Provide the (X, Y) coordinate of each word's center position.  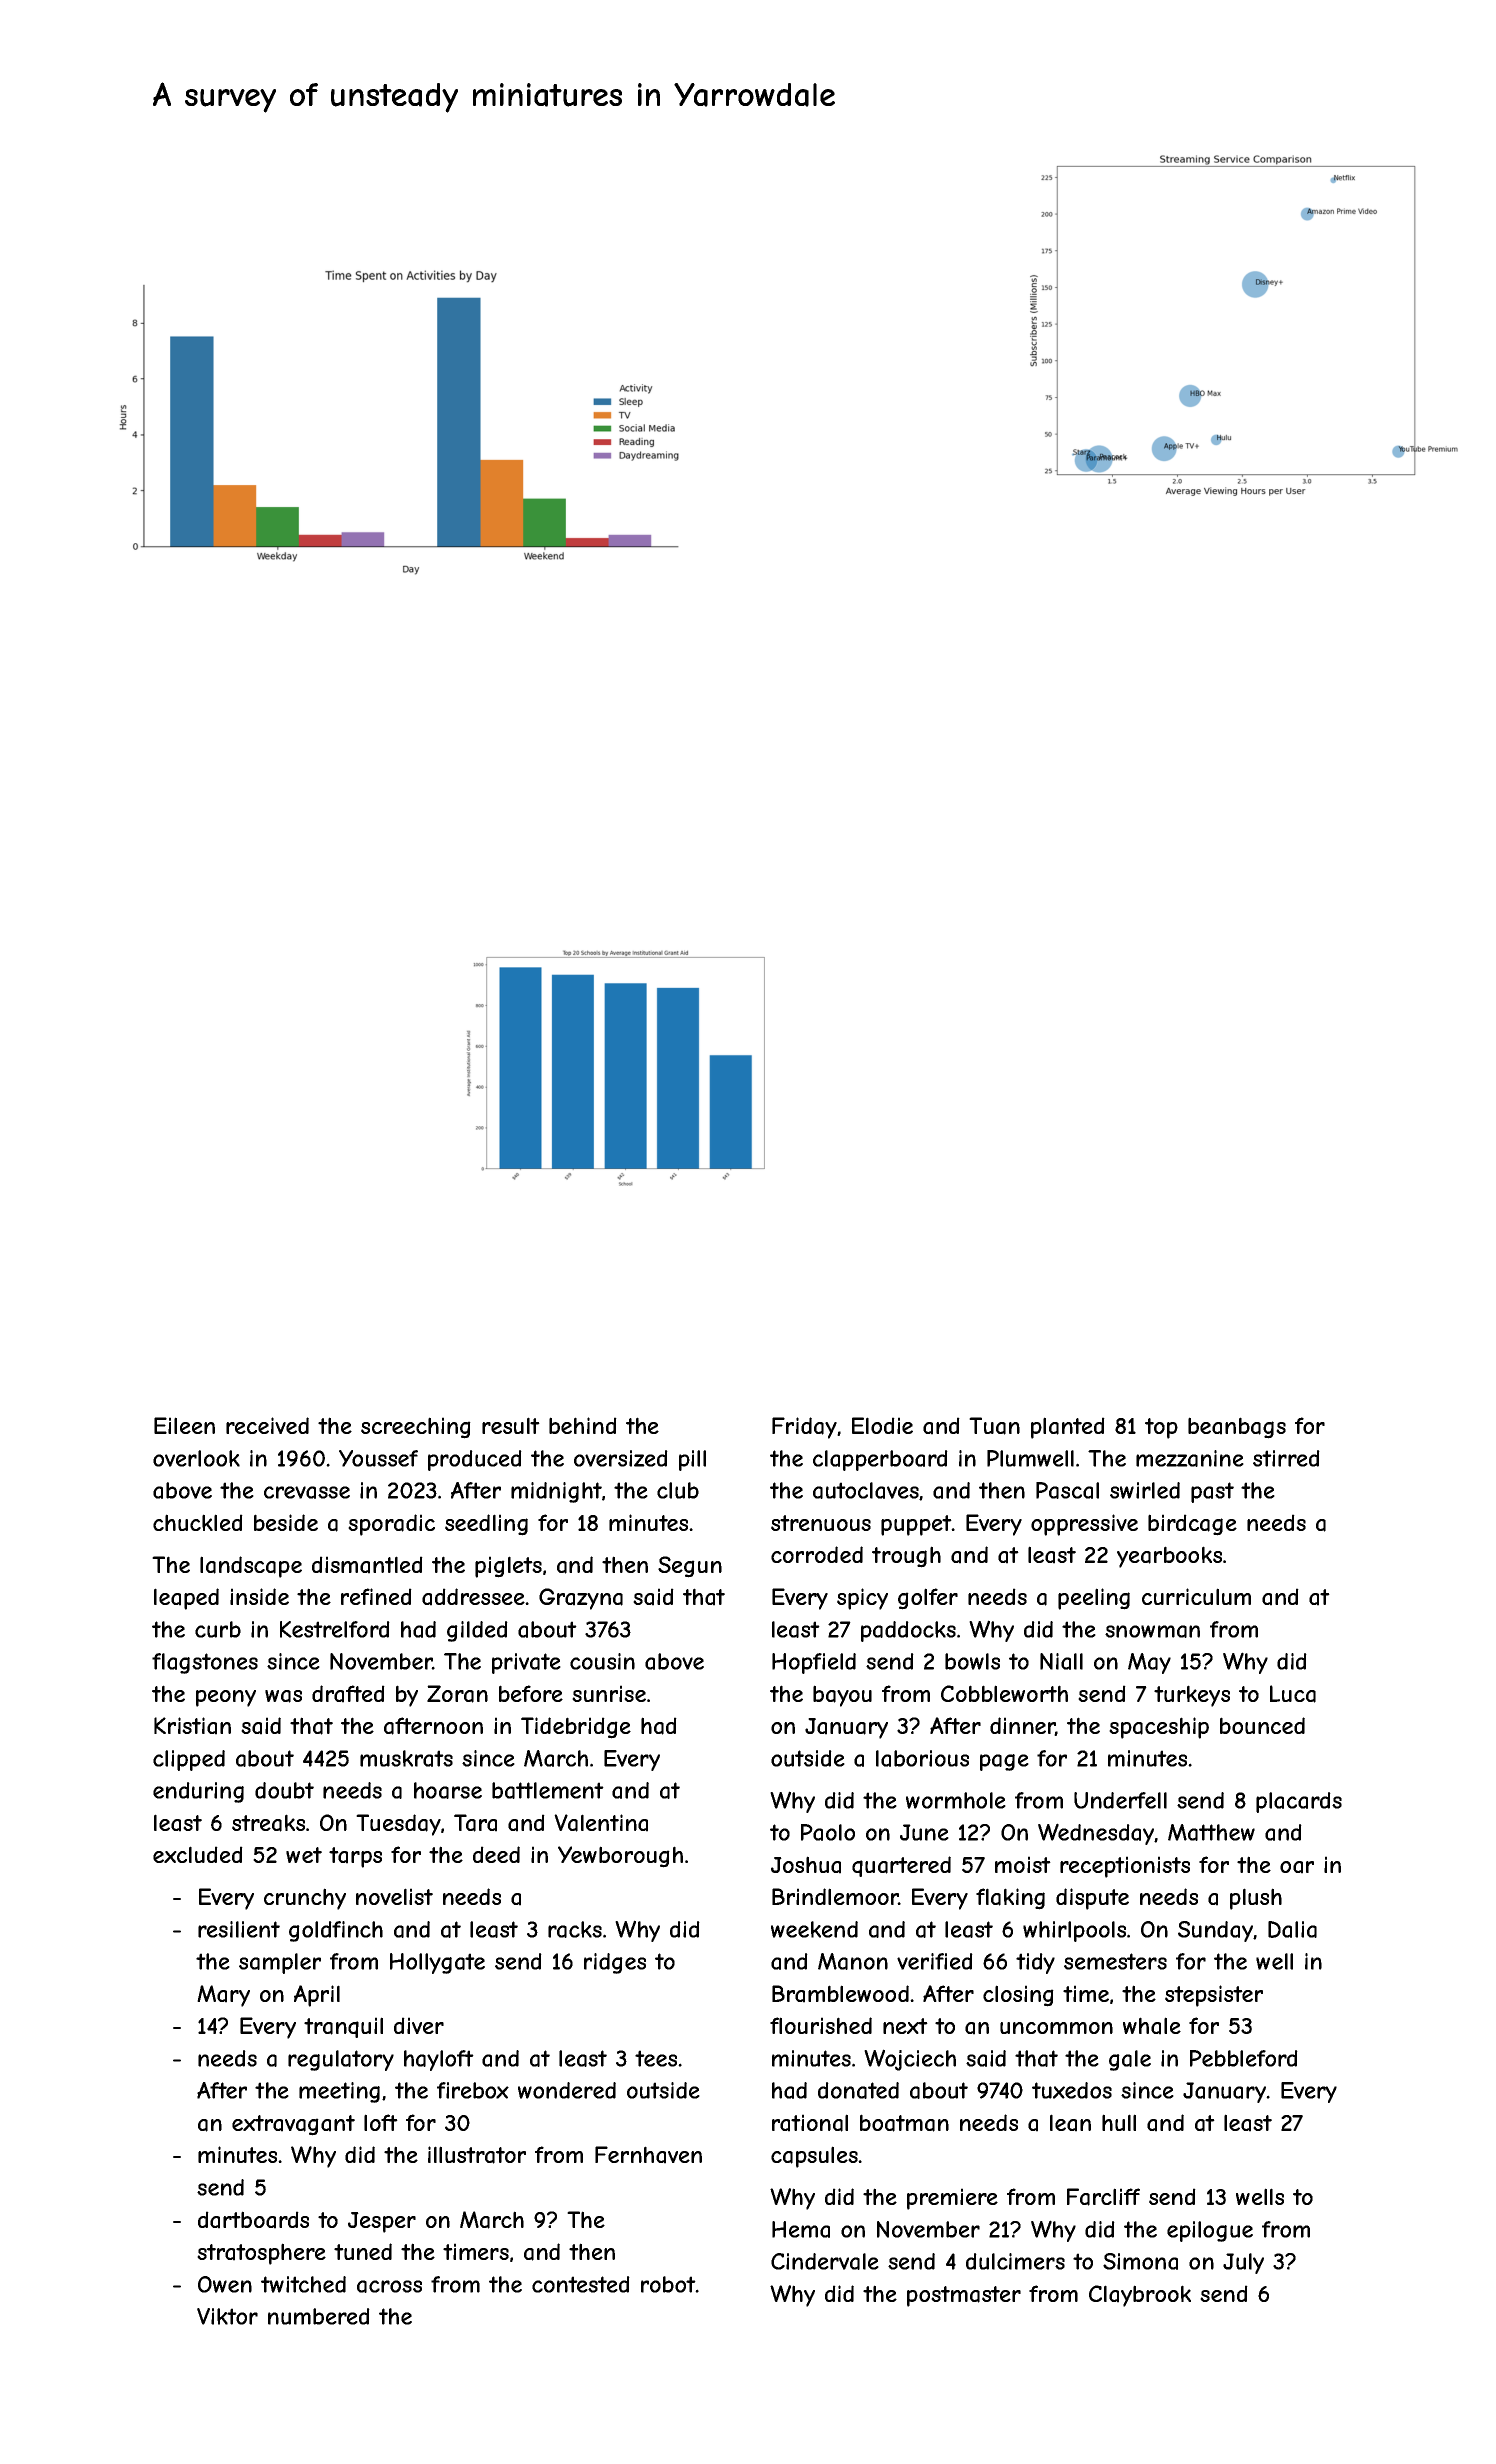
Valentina (601, 1823)
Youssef (378, 1458)
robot (668, 2284)
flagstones (205, 1663)
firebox (473, 2090)
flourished (821, 2025)
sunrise (609, 1693)
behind (583, 1425)
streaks (268, 1823)
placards (1299, 1802)
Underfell (1120, 1800)
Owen (225, 2284)
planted (1068, 1428)
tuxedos (1072, 2090)
